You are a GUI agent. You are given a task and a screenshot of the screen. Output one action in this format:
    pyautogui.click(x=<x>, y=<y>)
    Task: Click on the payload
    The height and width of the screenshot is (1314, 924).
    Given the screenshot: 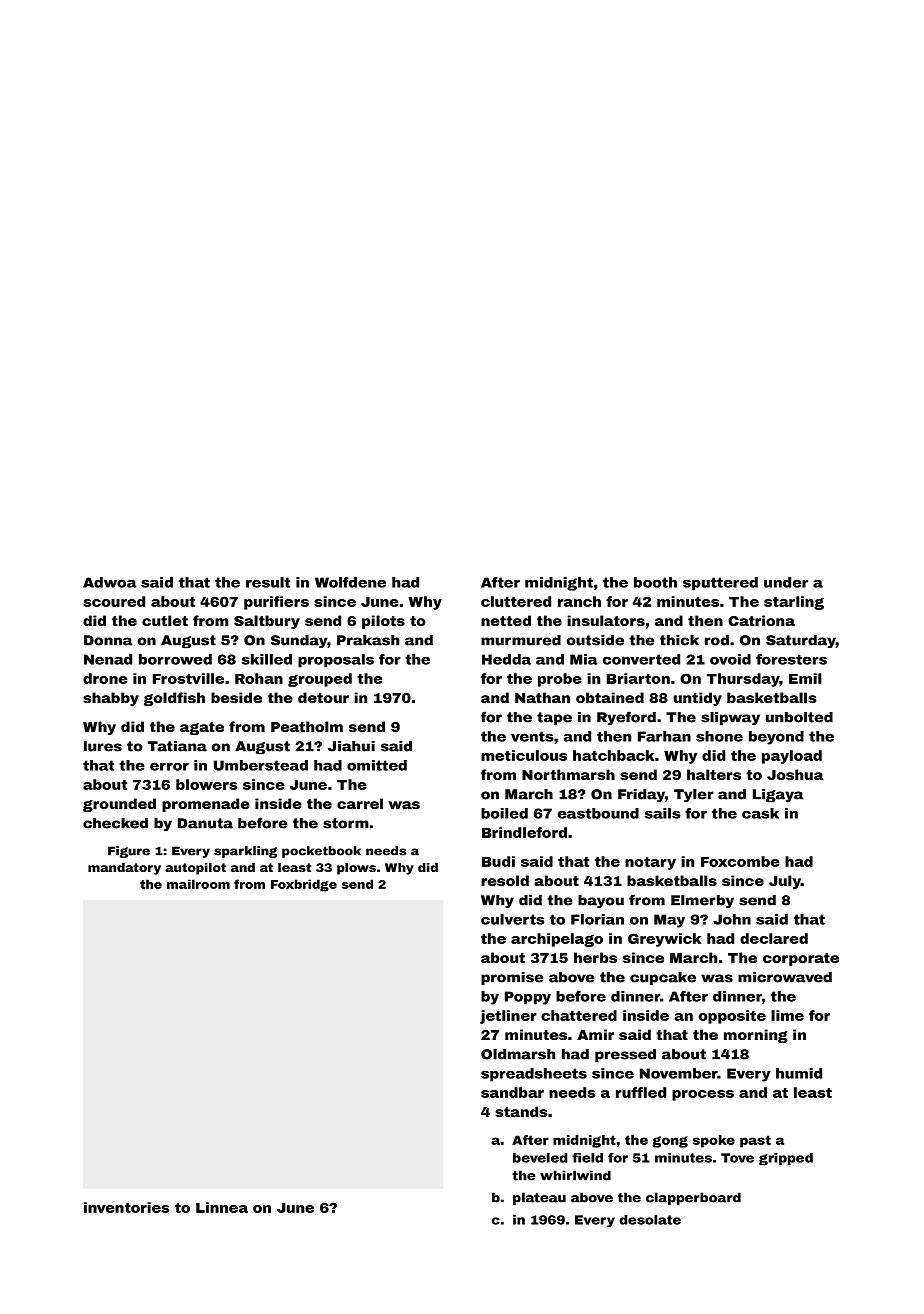 What is the action you would take?
    pyautogui.click(x=792, y=757)
